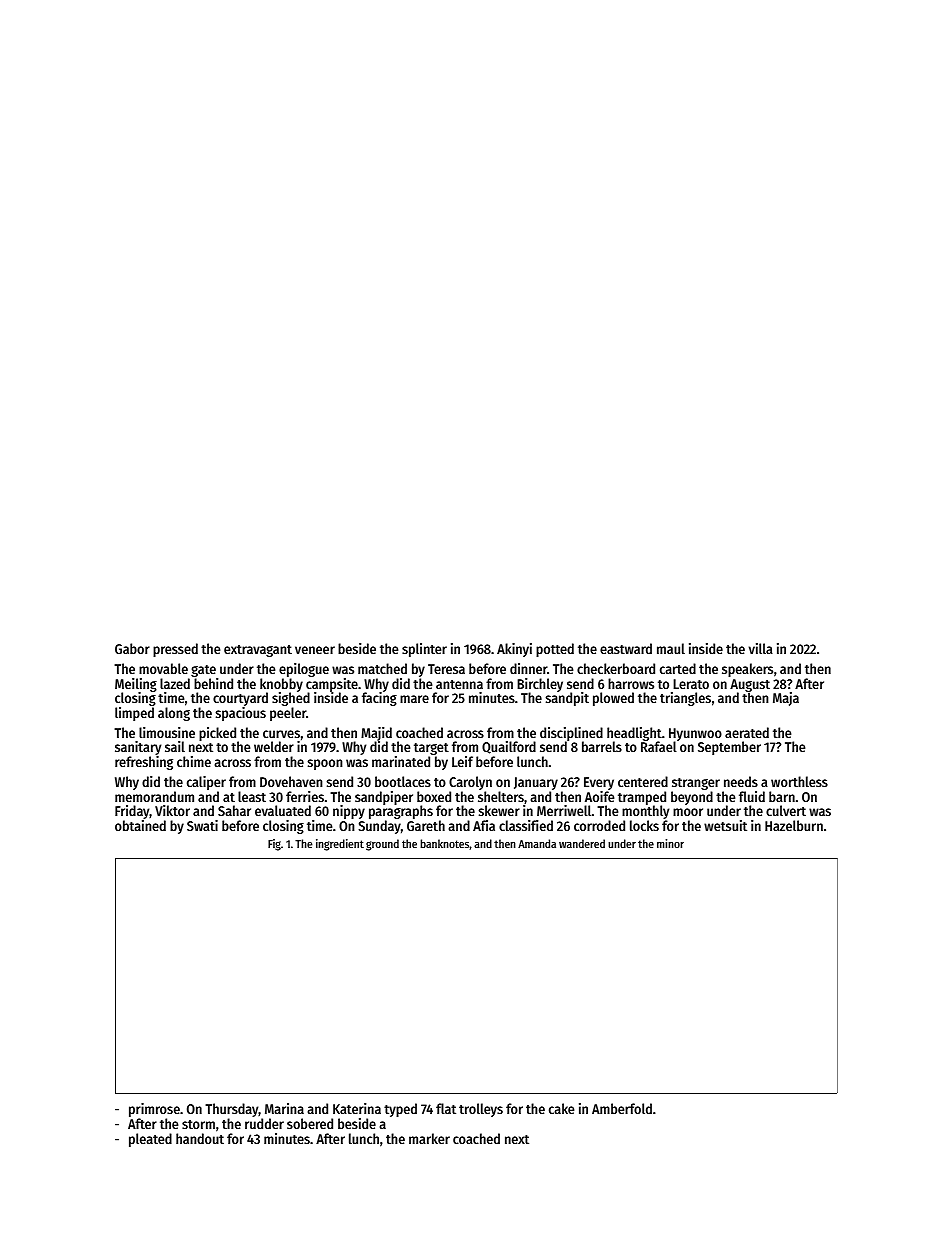 This image has width=952, height=1233. What do you see at coordinates (688, 812) in the image?
I see `moor` at bounding box center [688, 812].
